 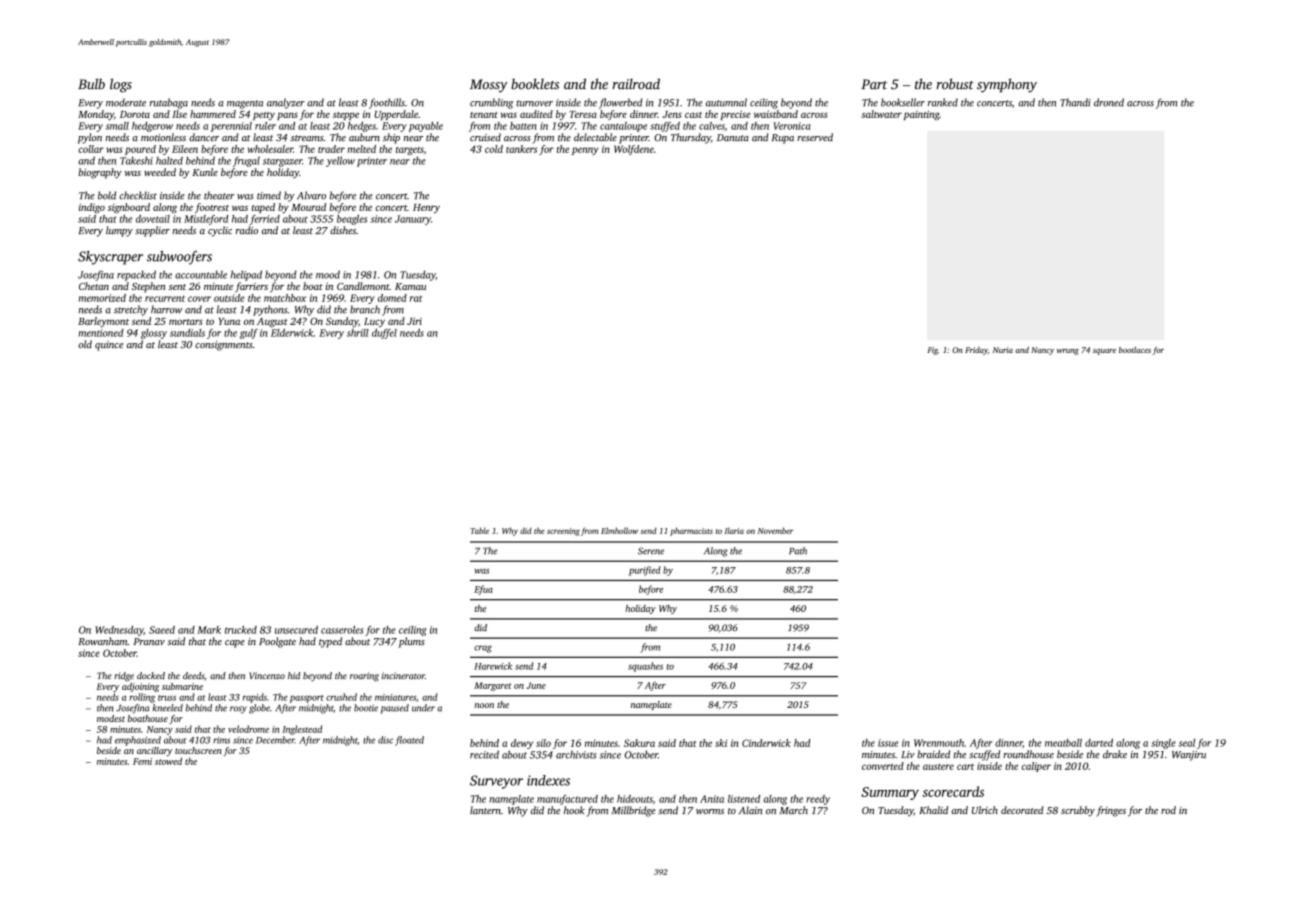 What do you see at coordinates (410, 286) in the screenshot?
I see `Kamau` at bounding box center [410, 286].
